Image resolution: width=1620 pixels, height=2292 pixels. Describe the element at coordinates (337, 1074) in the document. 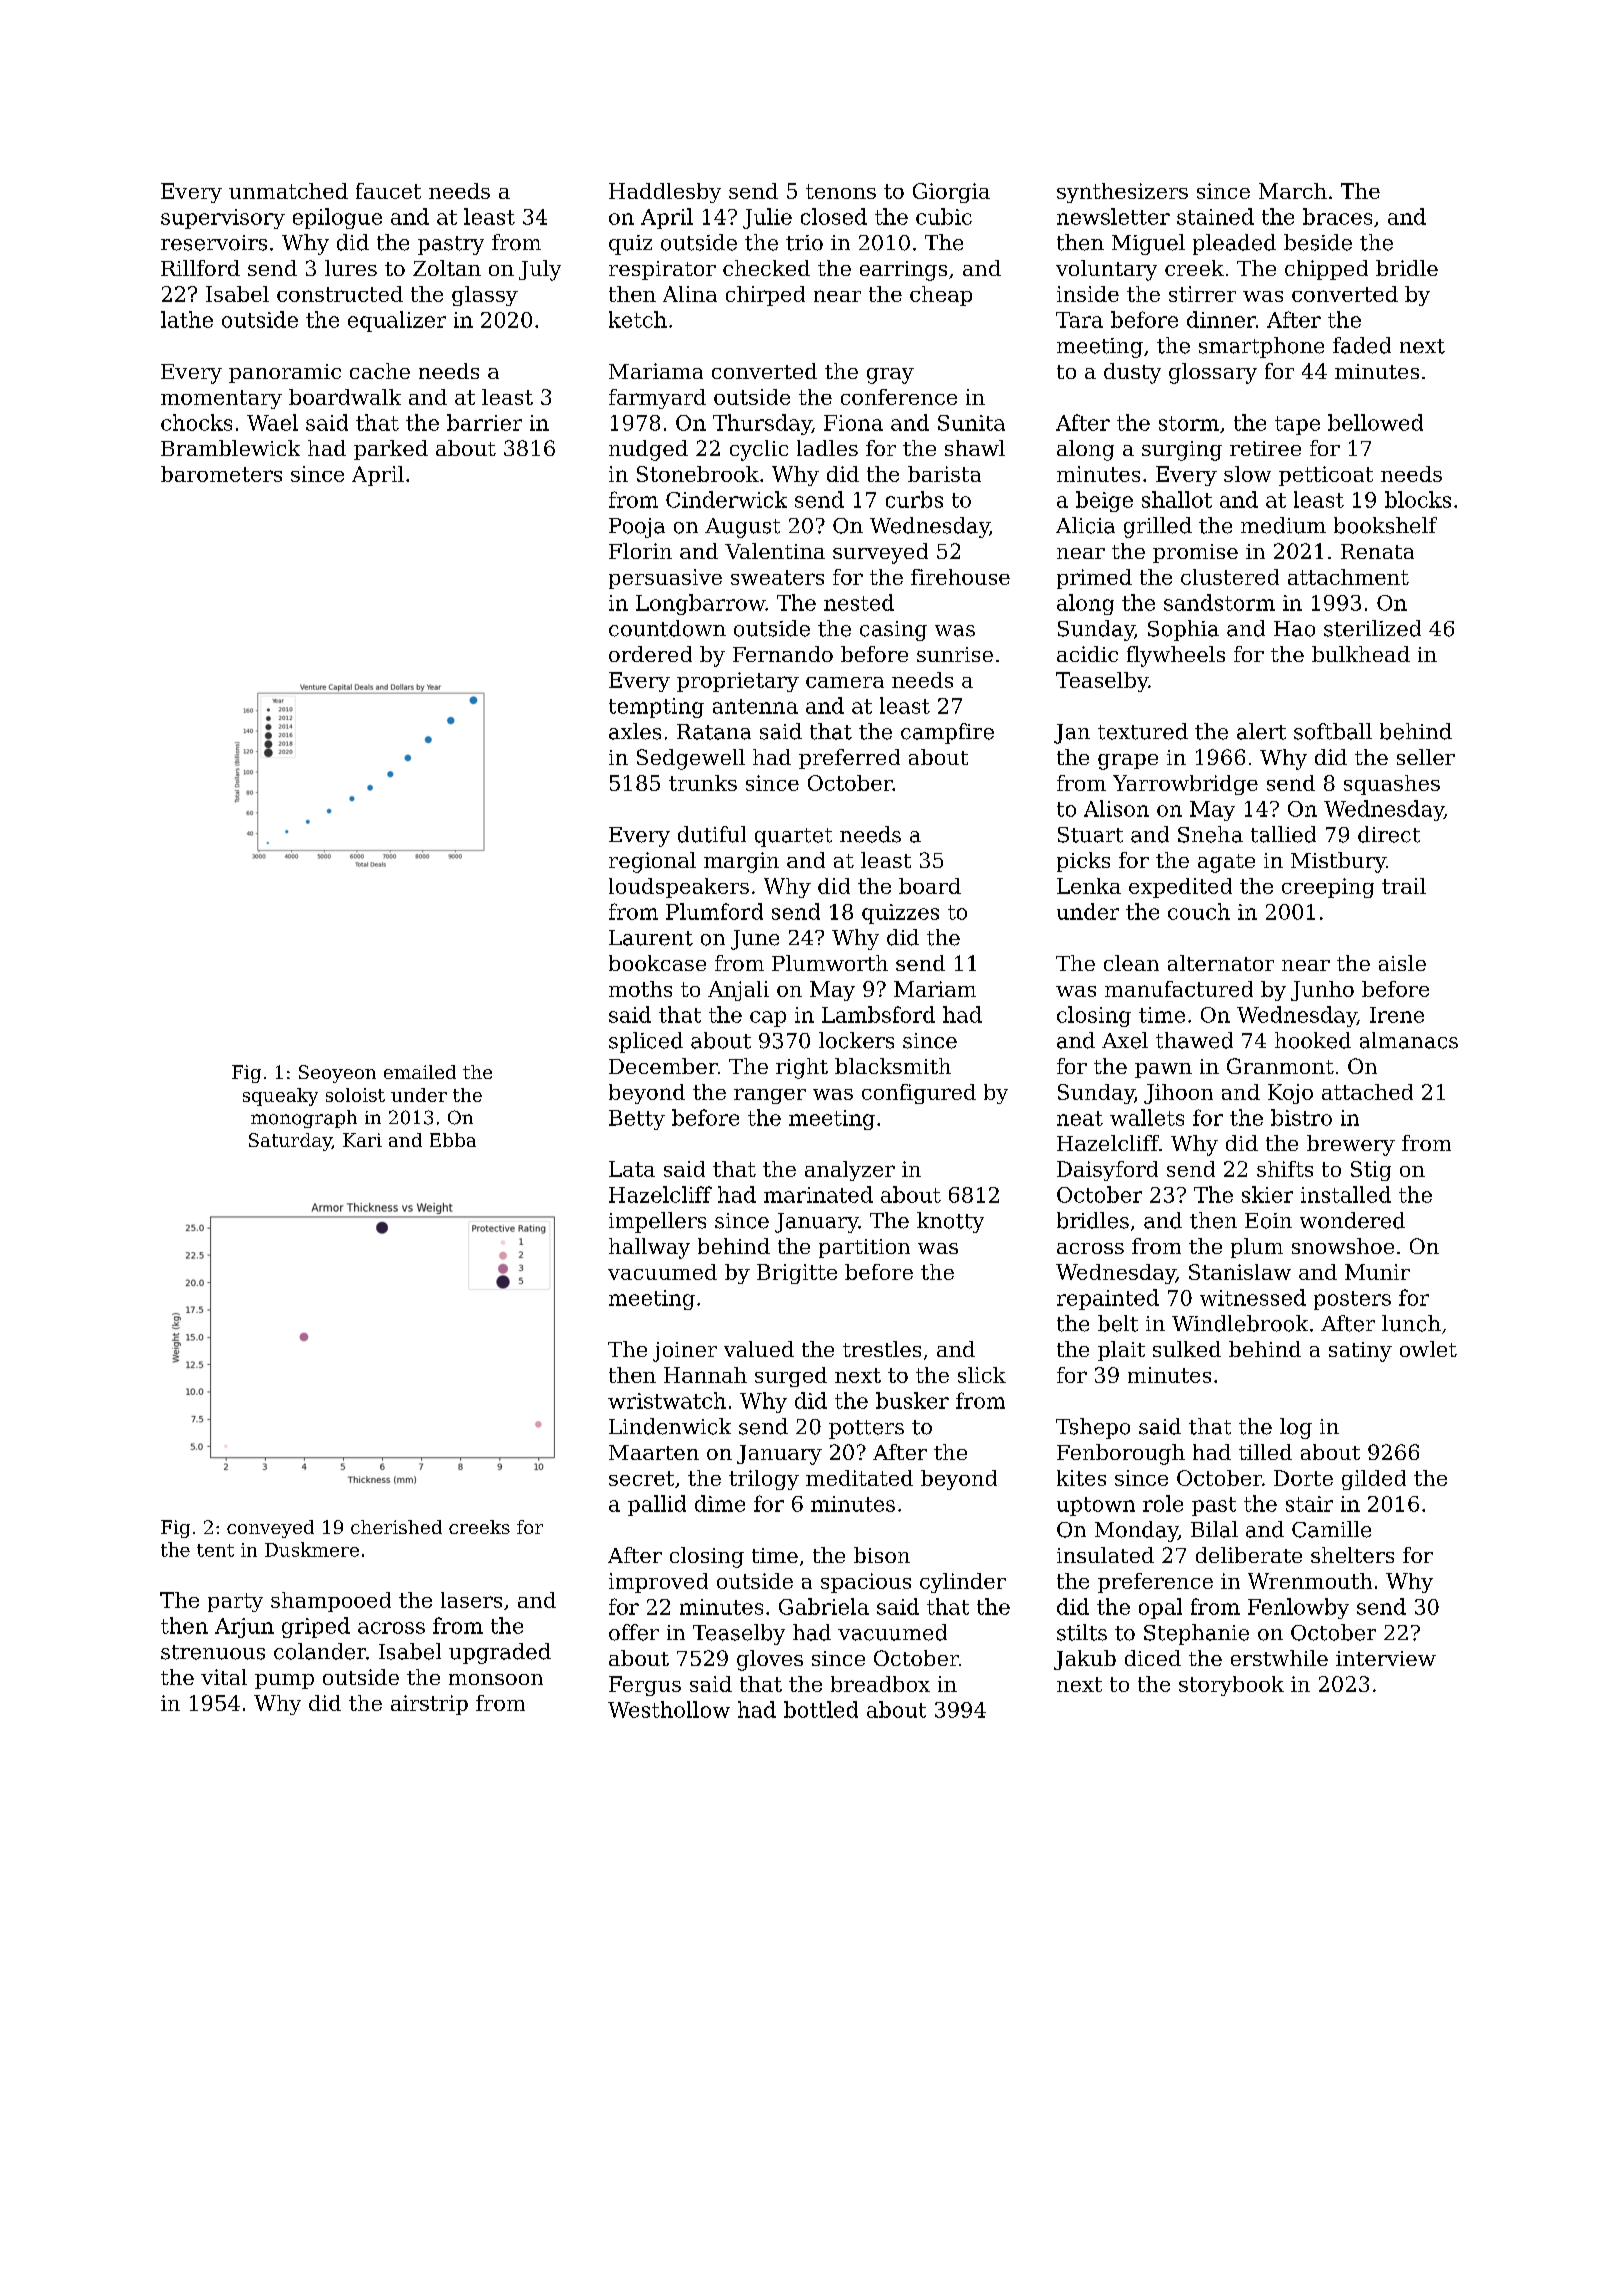

I see `Seoyeon` at that location.
